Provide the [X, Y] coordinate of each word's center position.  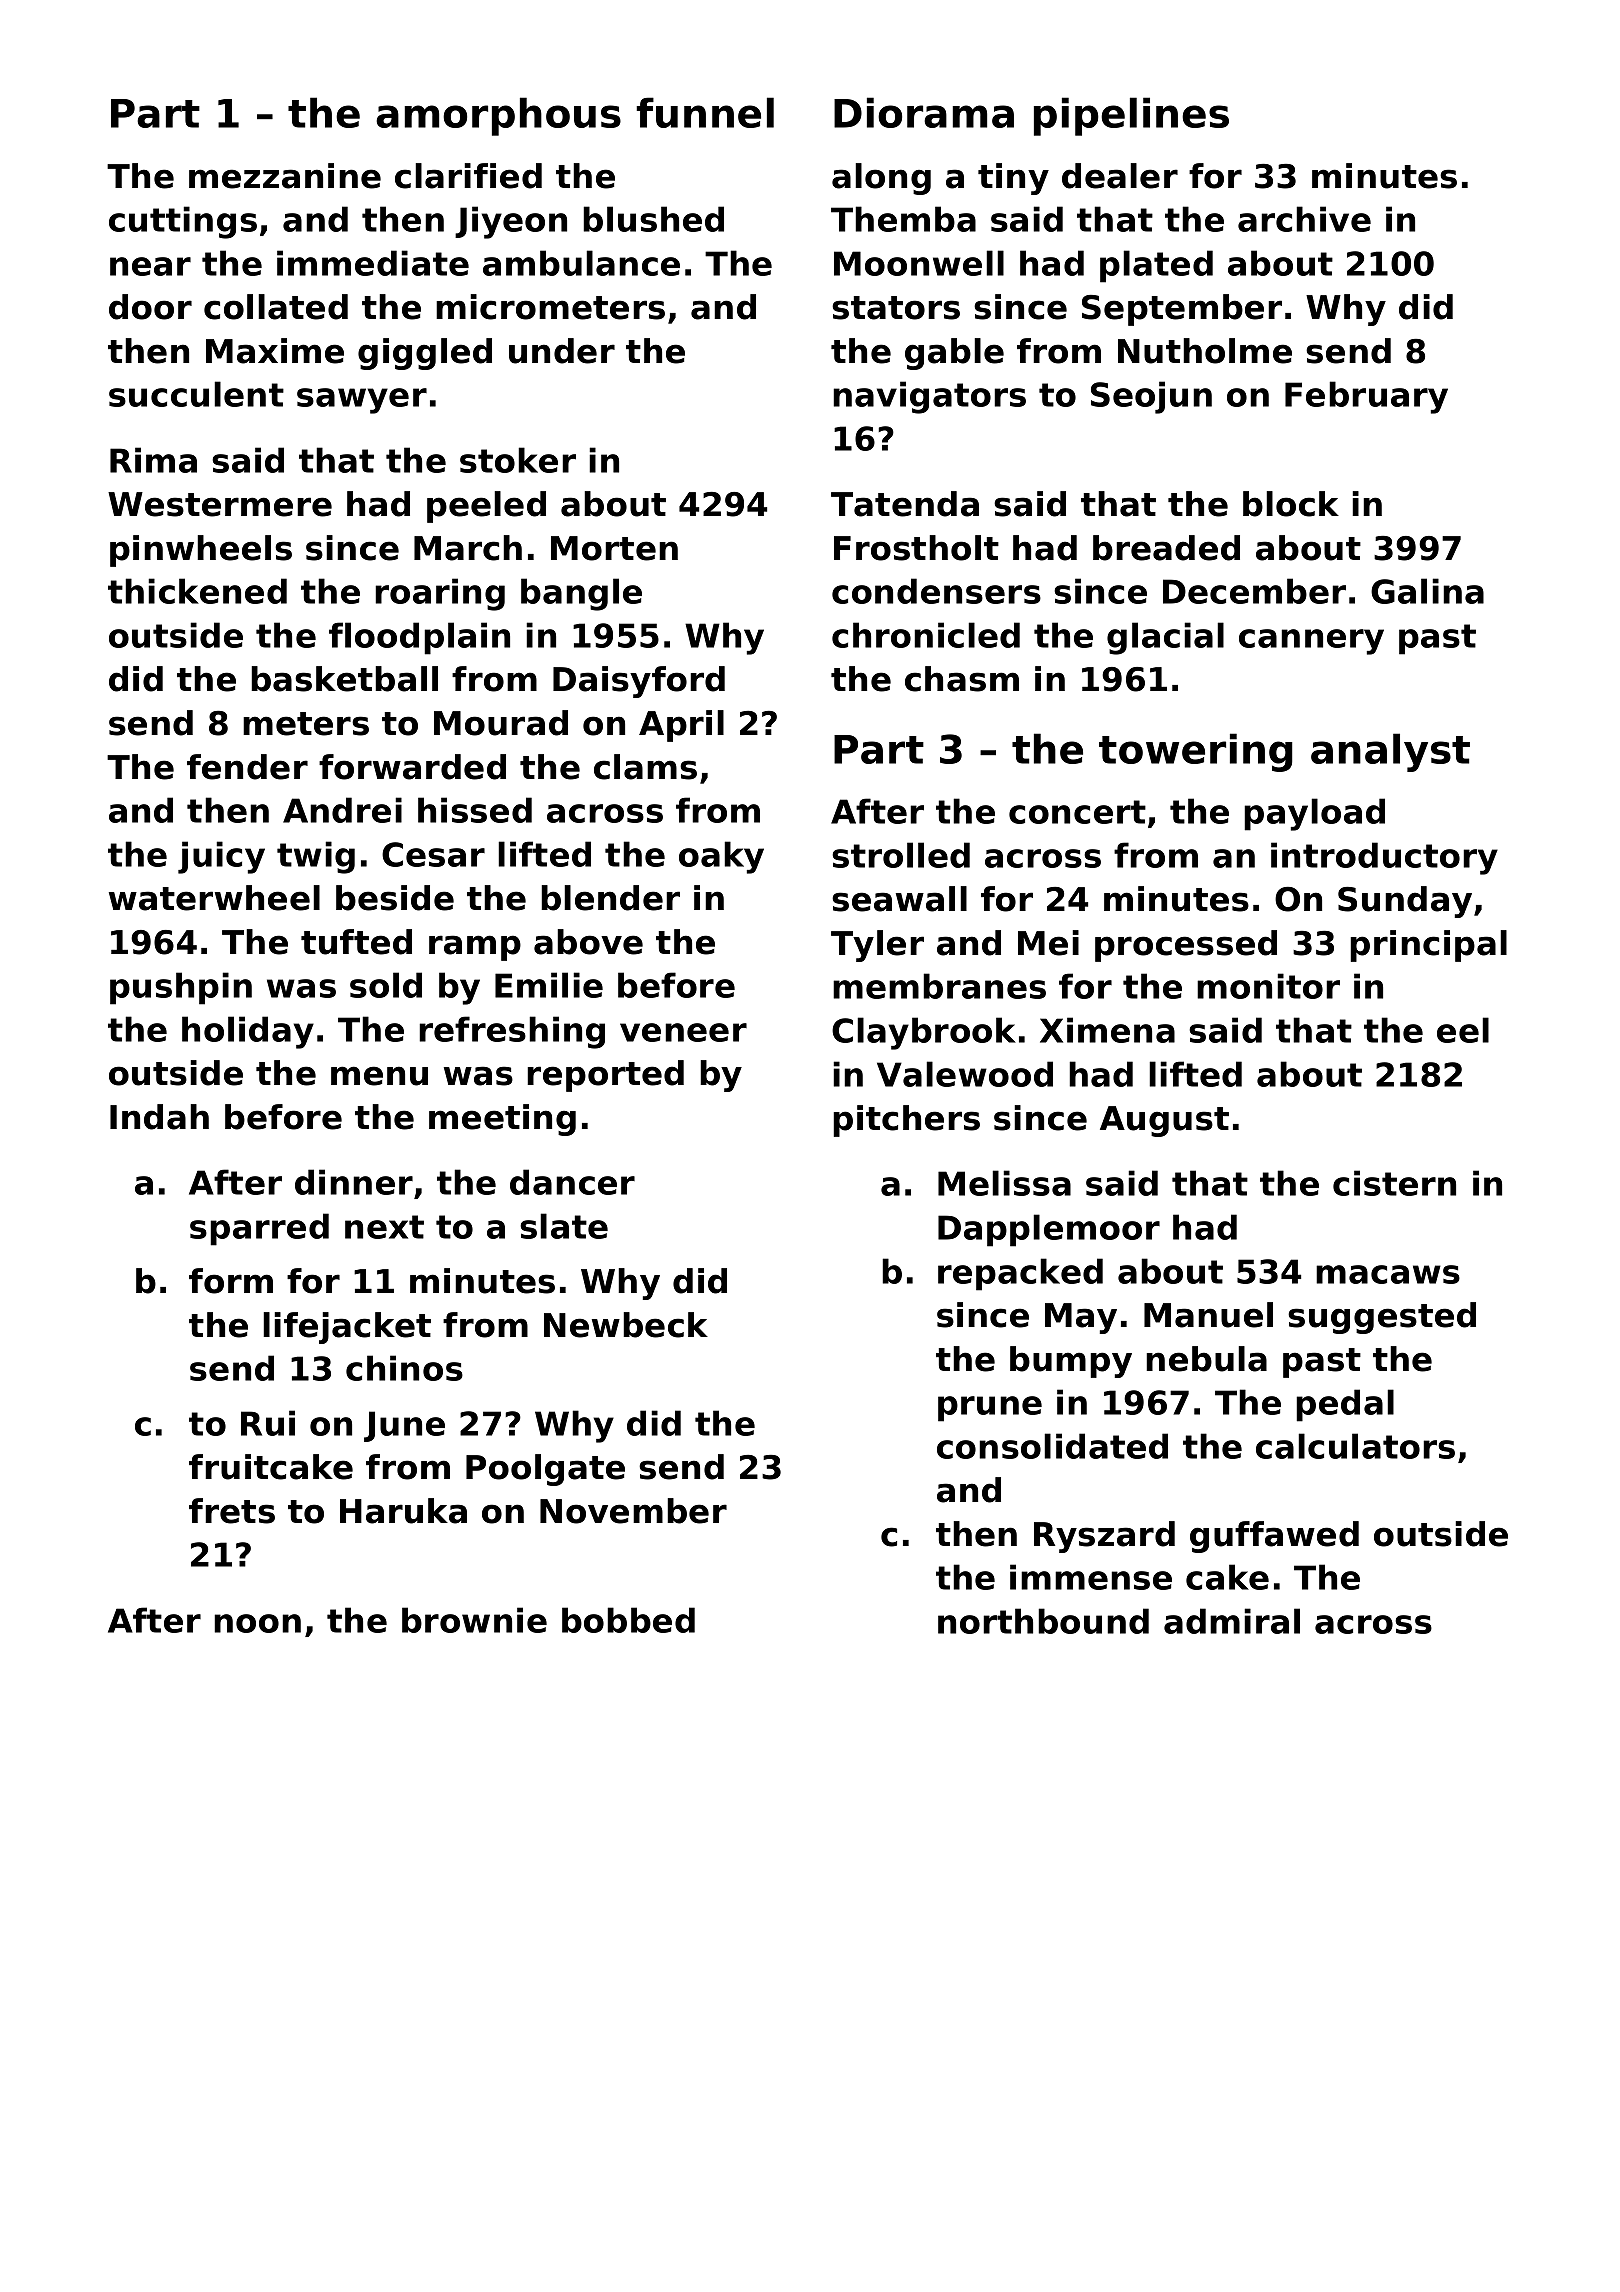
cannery [1311, 642]
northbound [1043, 1621]
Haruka [403, 1511]
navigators [929, 397]
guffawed [1274, 1537]
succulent [196, 394]
